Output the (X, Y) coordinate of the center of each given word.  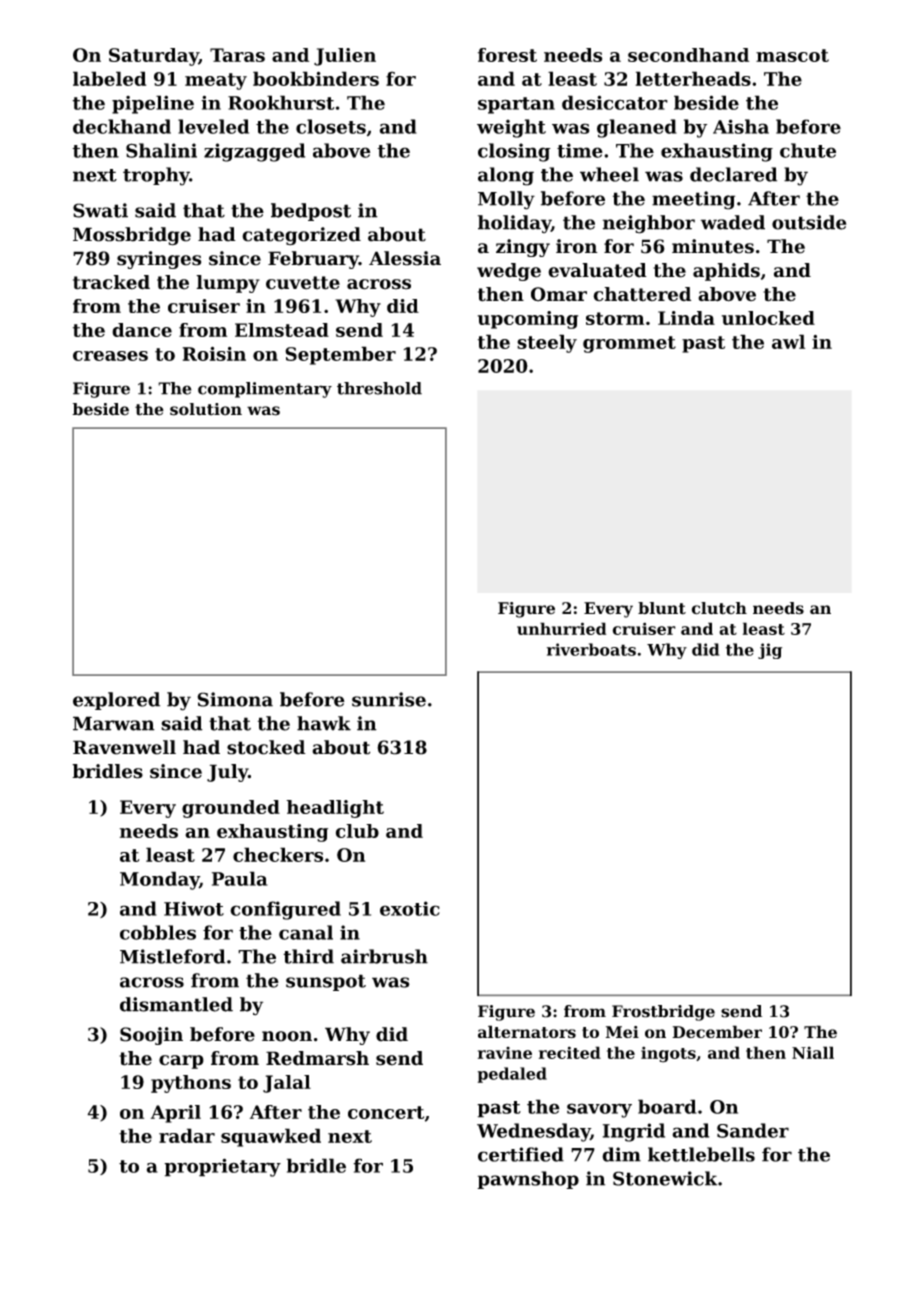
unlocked (768, 318)
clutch (719, 608)
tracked (111, 282)
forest (507, 55)
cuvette (303, 283)
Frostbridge (663, 1013)
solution (206, 409)
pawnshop (528, 1180)
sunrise (389, 699)
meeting (693, 200)
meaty (216, 81)
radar (187, 1135)
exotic (410, 908)
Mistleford (172, 956)
